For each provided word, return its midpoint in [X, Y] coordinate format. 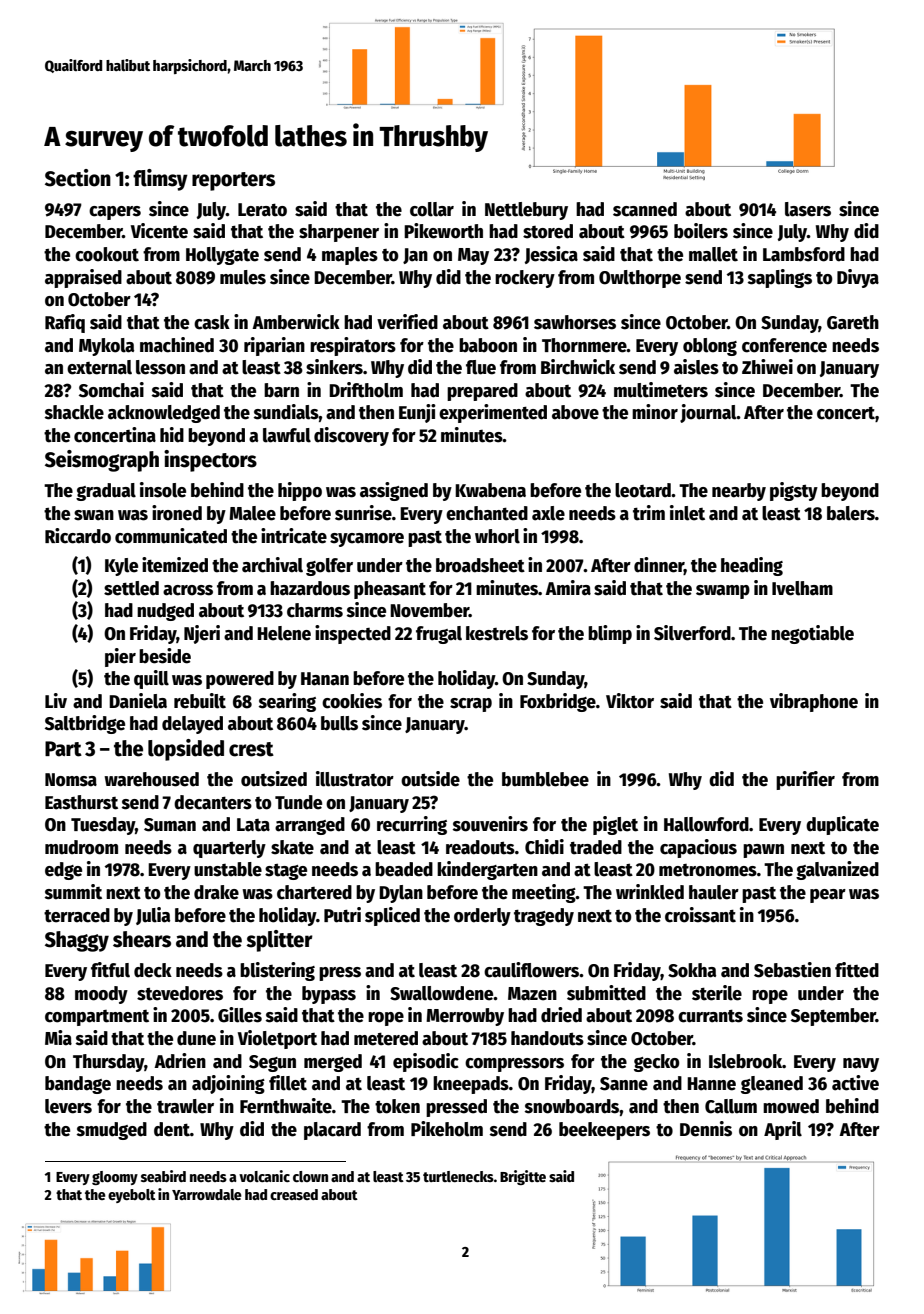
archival [272, 565]
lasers [808, 209]
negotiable [812, 634]
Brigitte [523, 1177]
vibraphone [814, 702]
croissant [700, 915]
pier [120, 657]
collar [432, 209]
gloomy [115, 1178]
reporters [233, 181]
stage [286, 872]
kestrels [497, 633]
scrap [471, 705]
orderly [482, 917]
